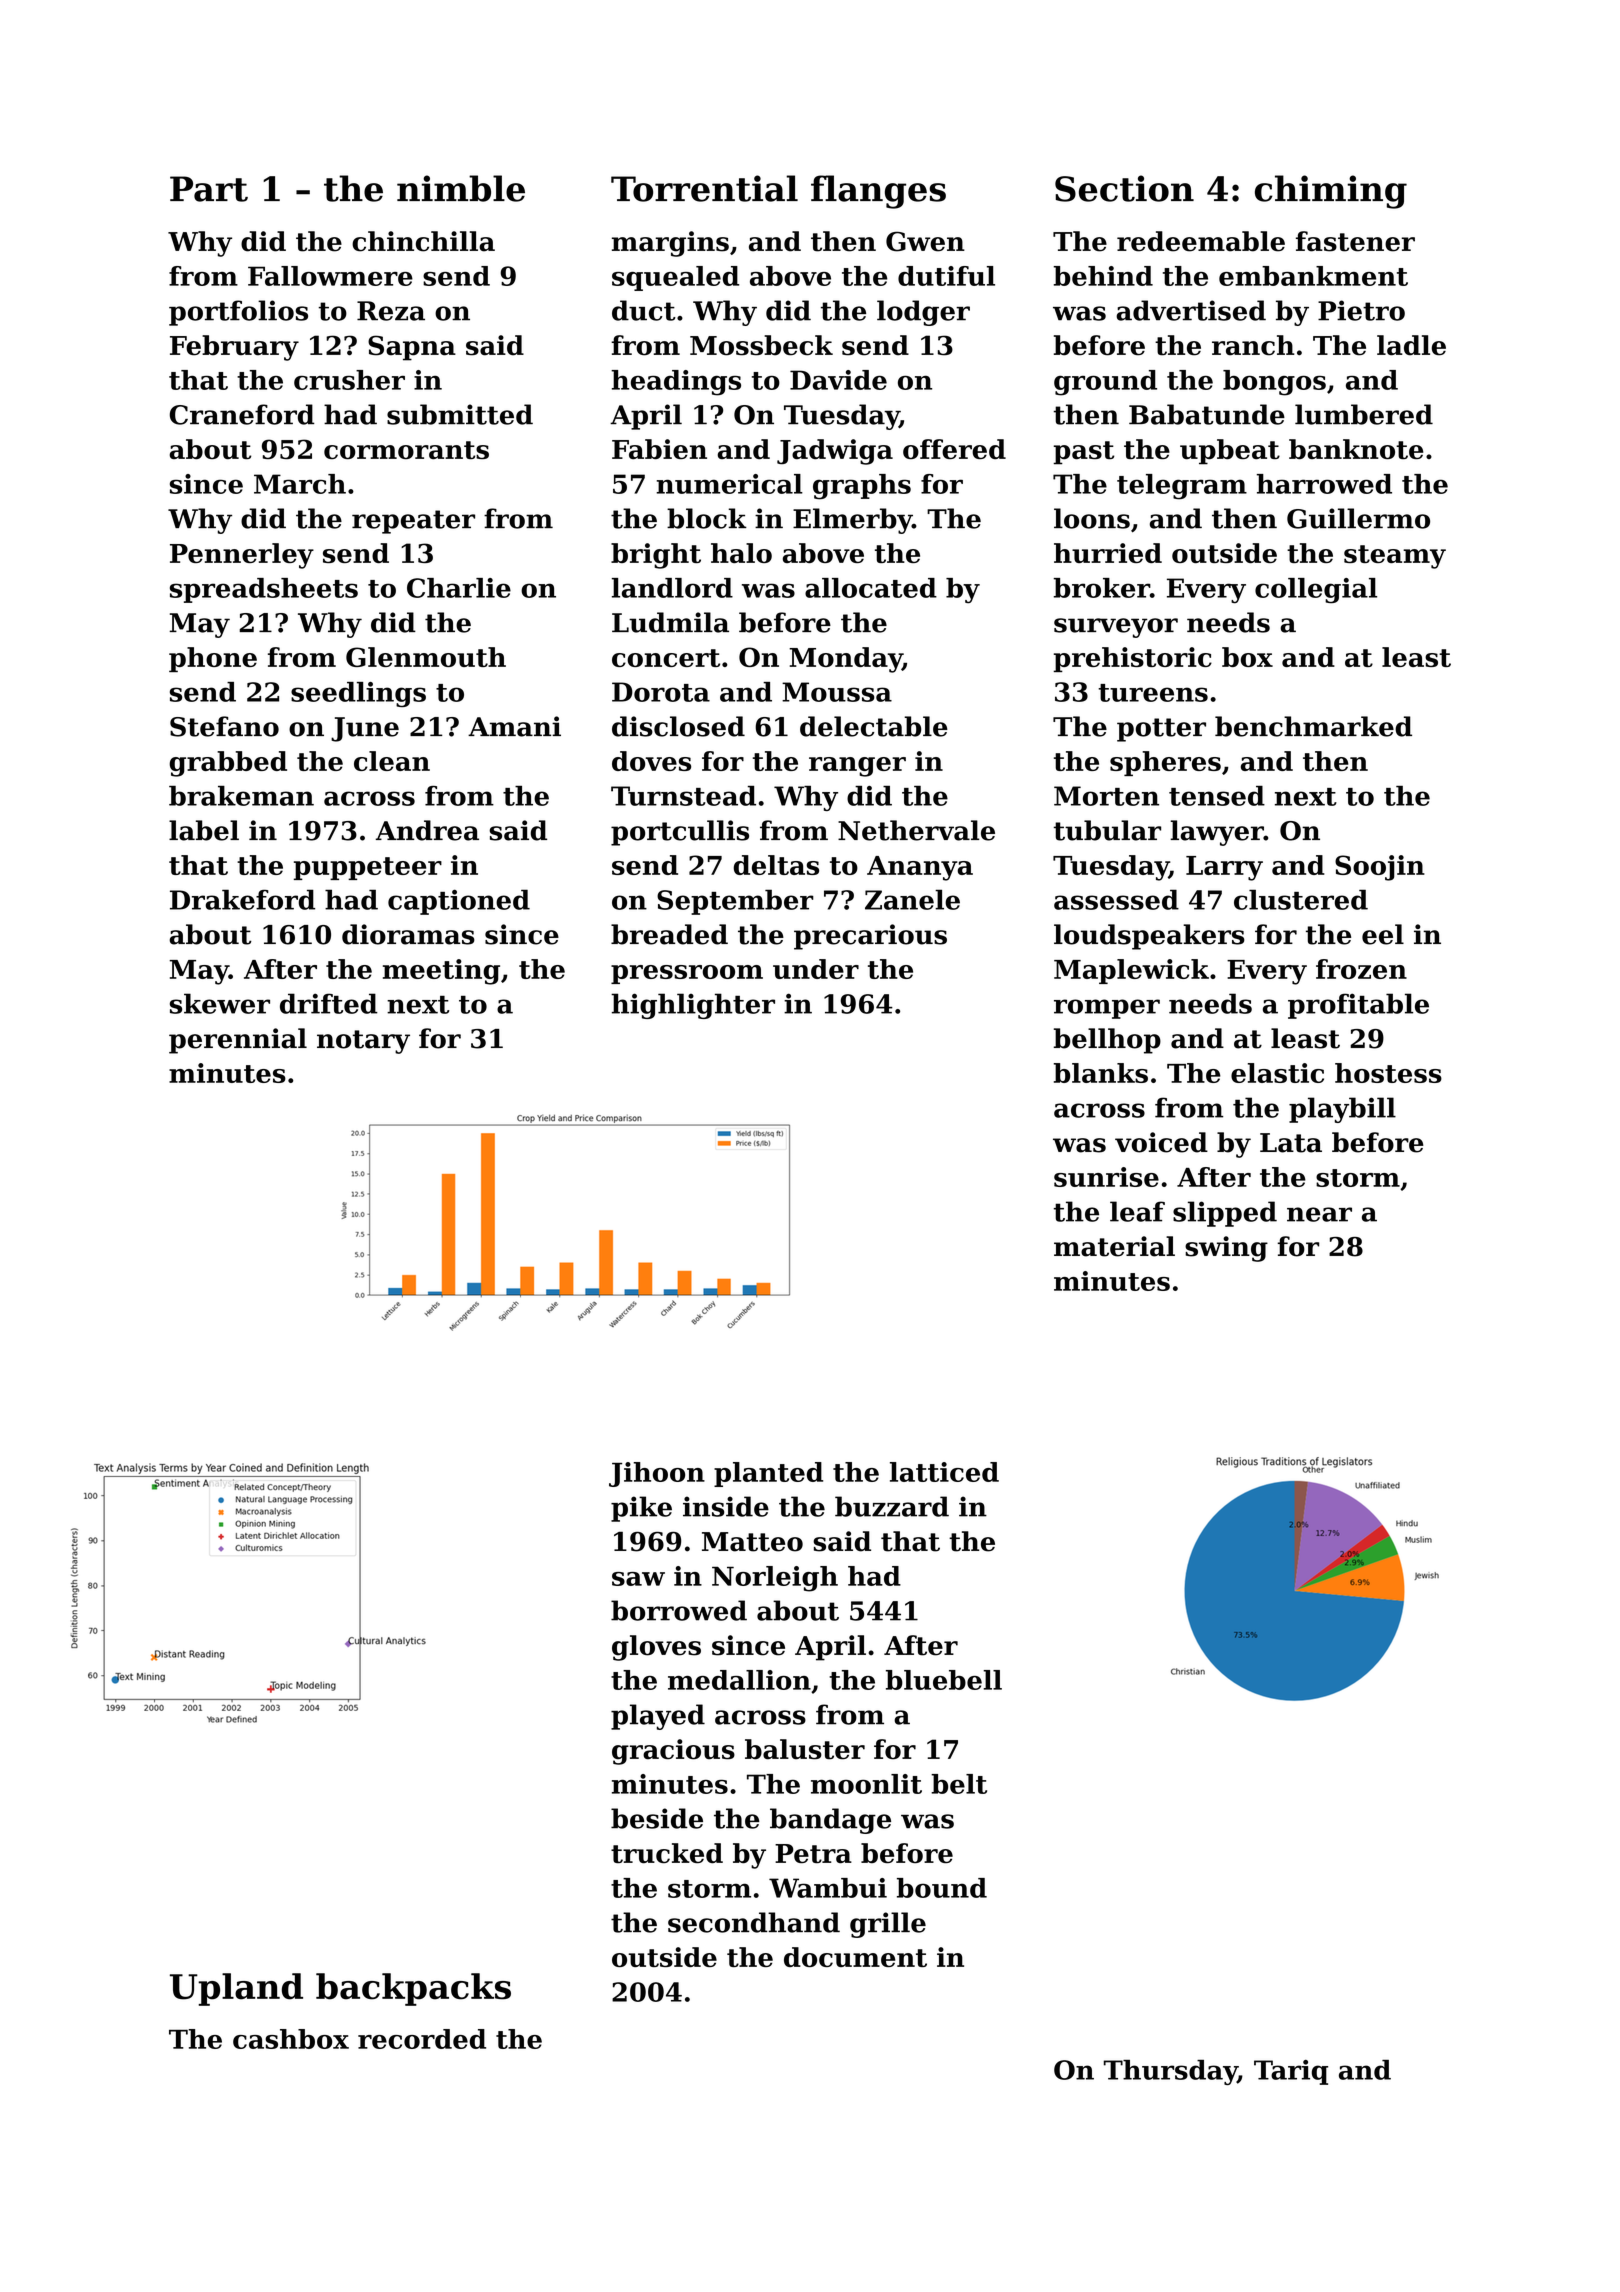 This screenshot has height=2292, width=1620. I want to click on notary, so click(363, 1042).
